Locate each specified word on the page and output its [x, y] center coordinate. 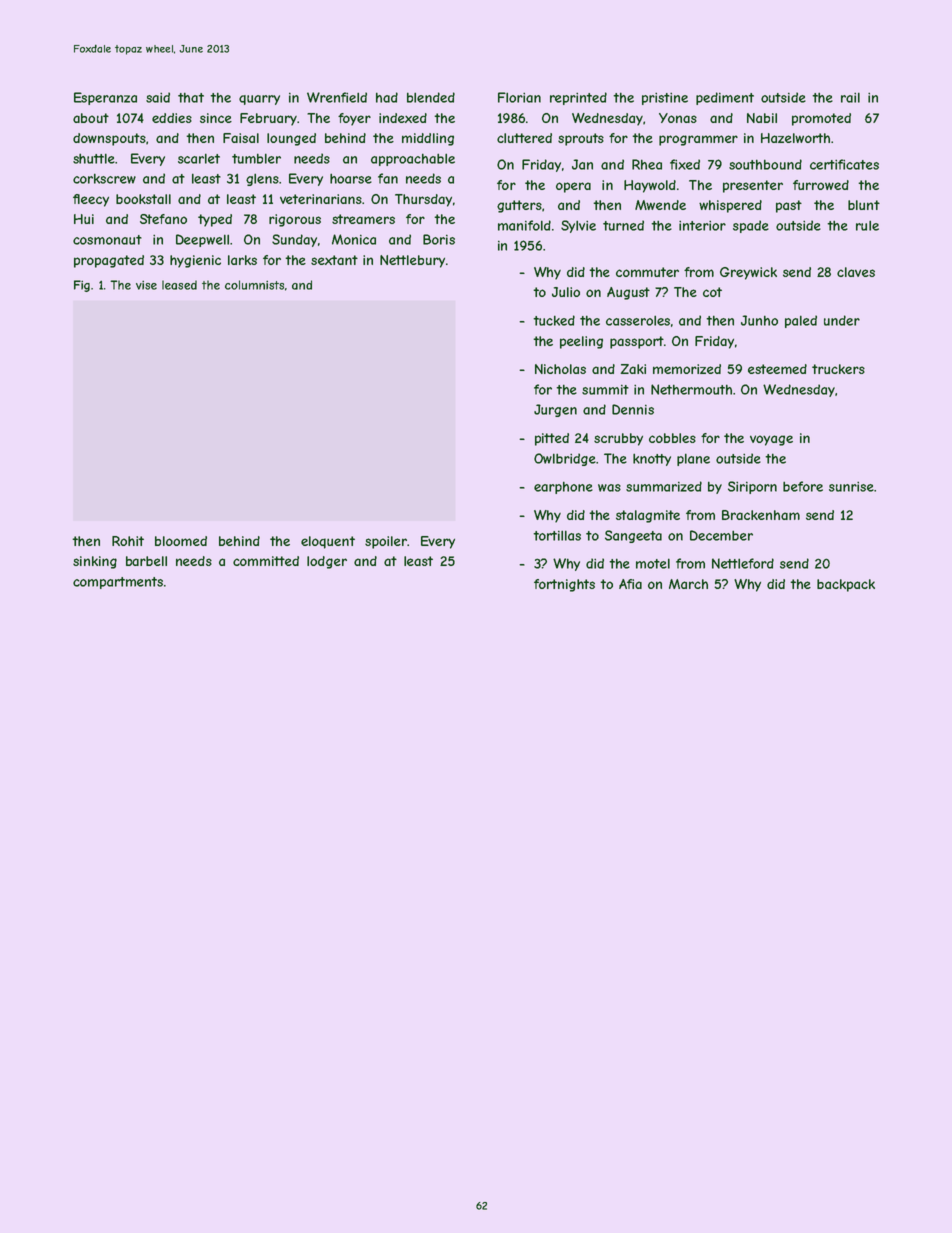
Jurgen [555, 410]
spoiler [386, 542]
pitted [552, 439]
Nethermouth [691, 389]
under [842, 320]
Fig [82, 286]
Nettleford [743, 563]
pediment [725, 98]
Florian [519, 97]
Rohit [128, 541]
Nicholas [560, 369]
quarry [259, 100]
